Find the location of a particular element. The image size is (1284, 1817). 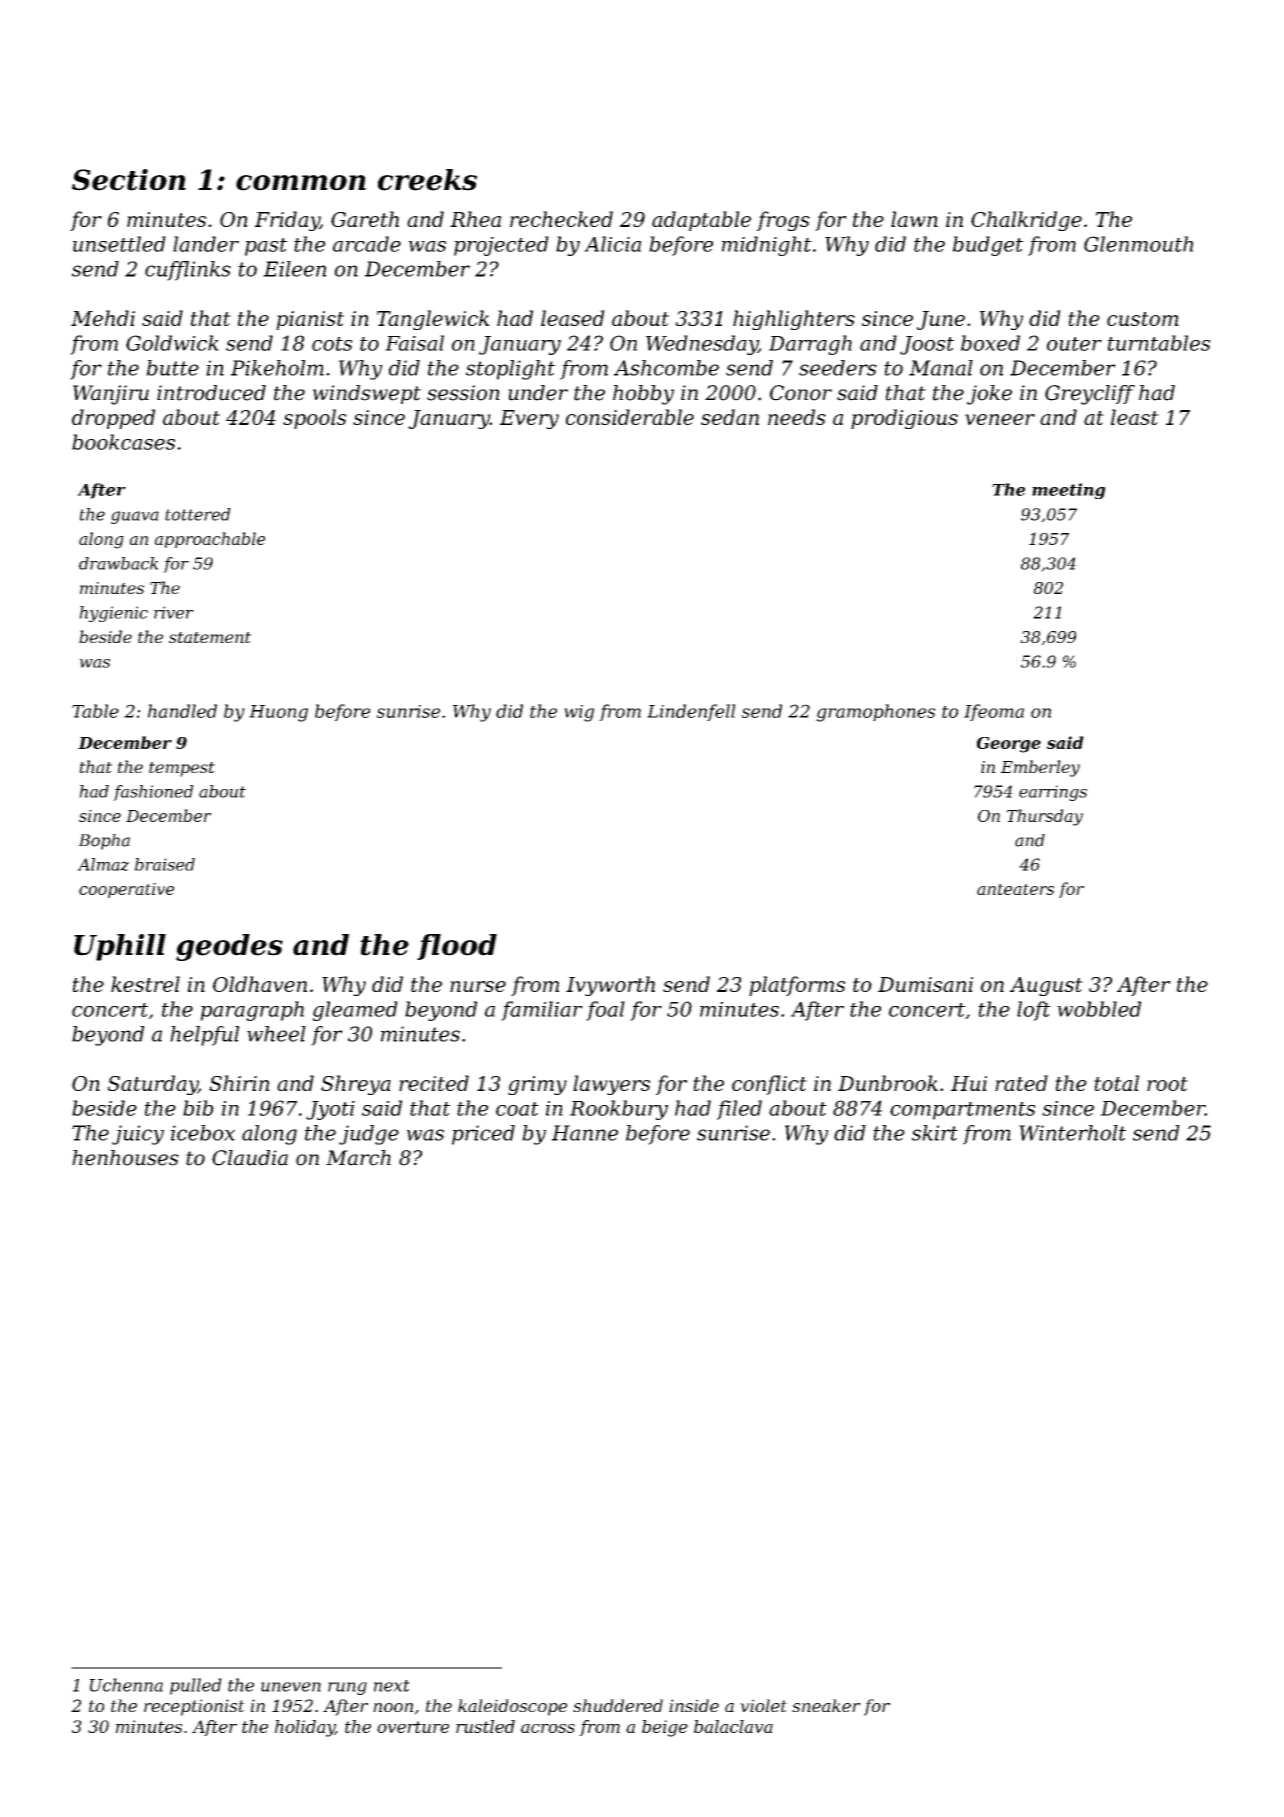

Glenmouth is located at coordinates (1138, 244).
